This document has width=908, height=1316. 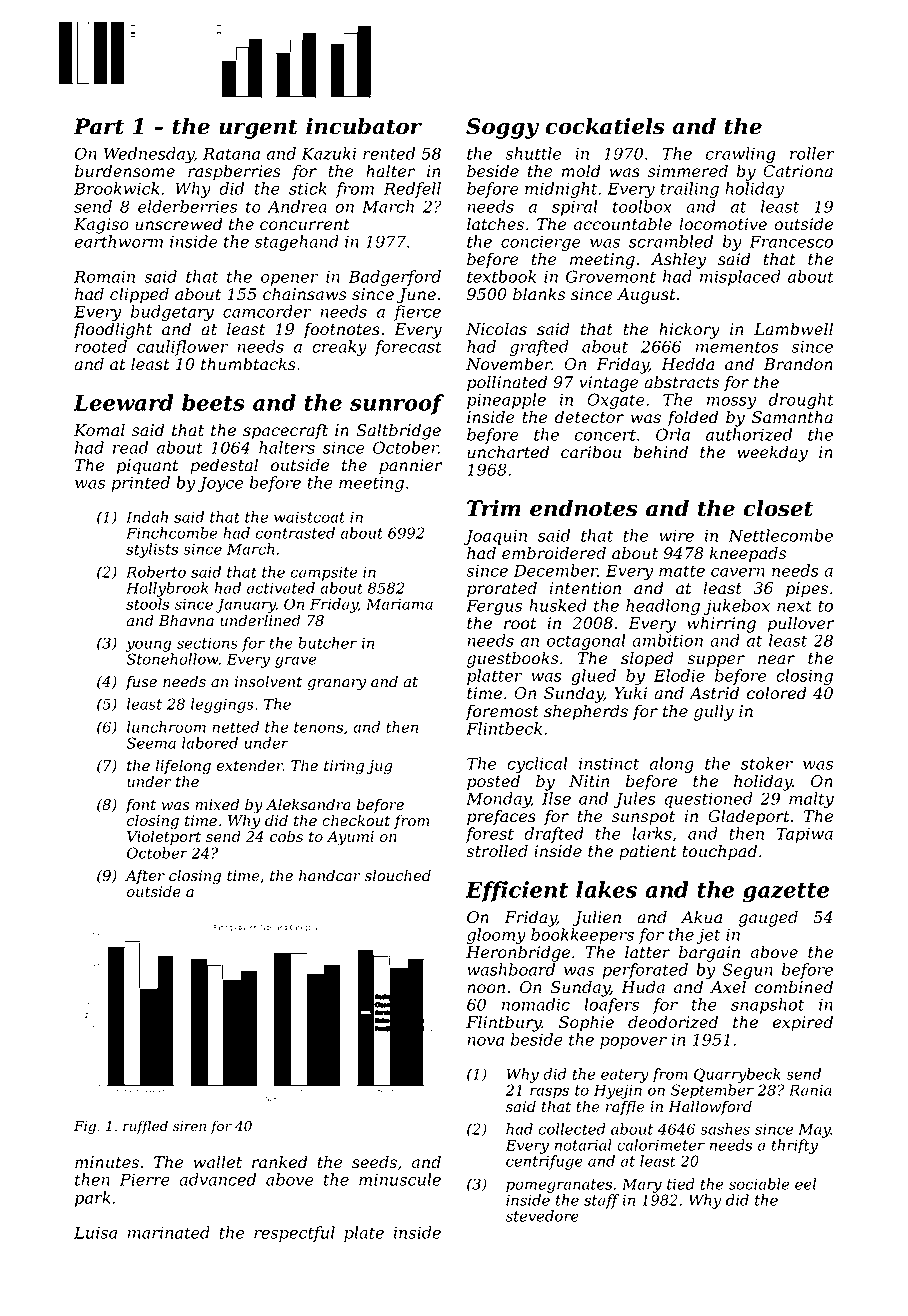 I want to click on caribou, so click(x=591, y=452).
